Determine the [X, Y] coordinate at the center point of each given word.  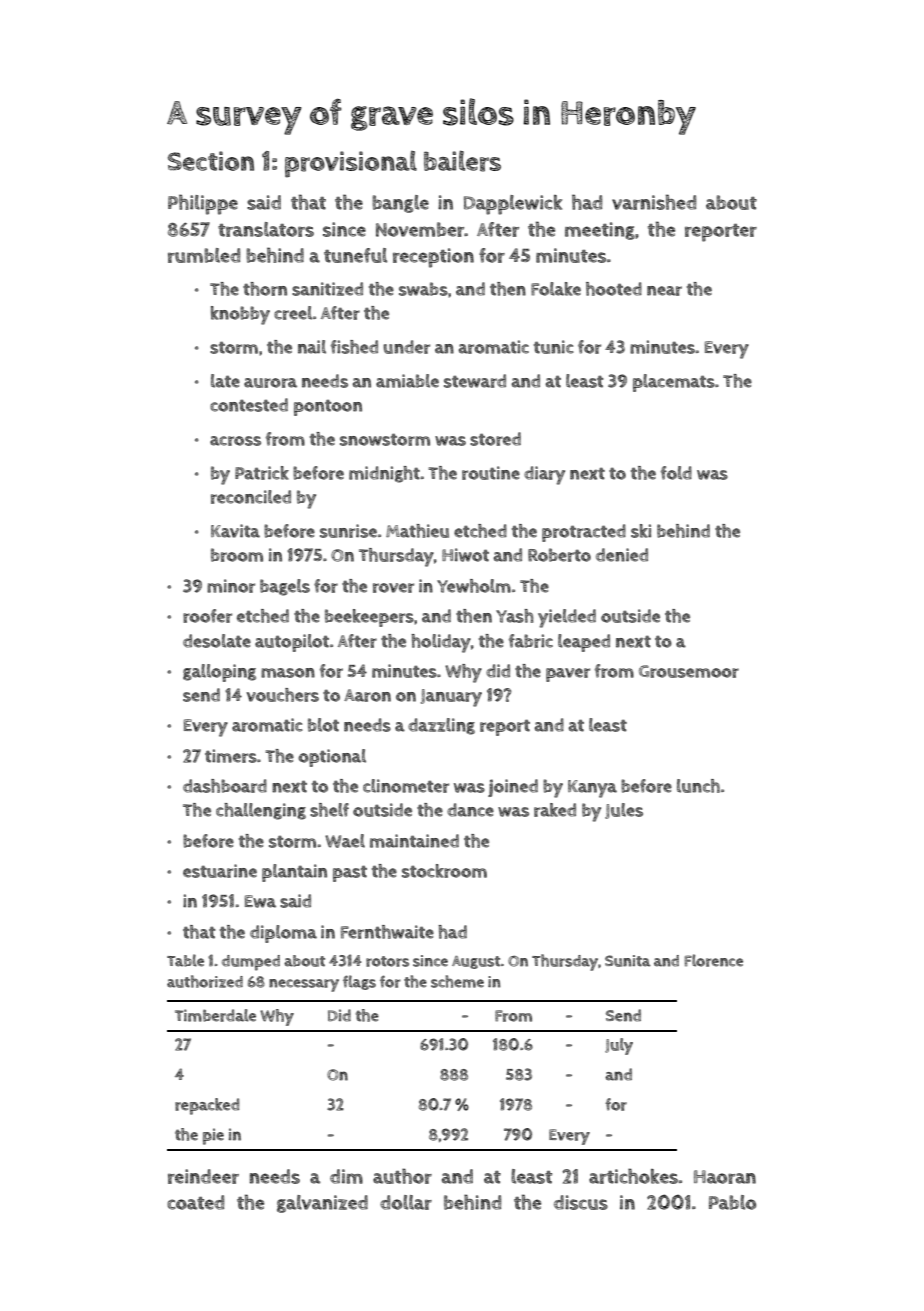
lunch [698, 786]
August [476, 962]
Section [211, 161]
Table [185, 960]
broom [237, 555]
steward [475, 381]
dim [346, 1176]
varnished [654, 202]
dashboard [225, 786]
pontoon [328, 408]
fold [676, 473]
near [664, 291]
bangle [400, 204]
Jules [624, 811]
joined [513, 788]
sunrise [348, 531]
